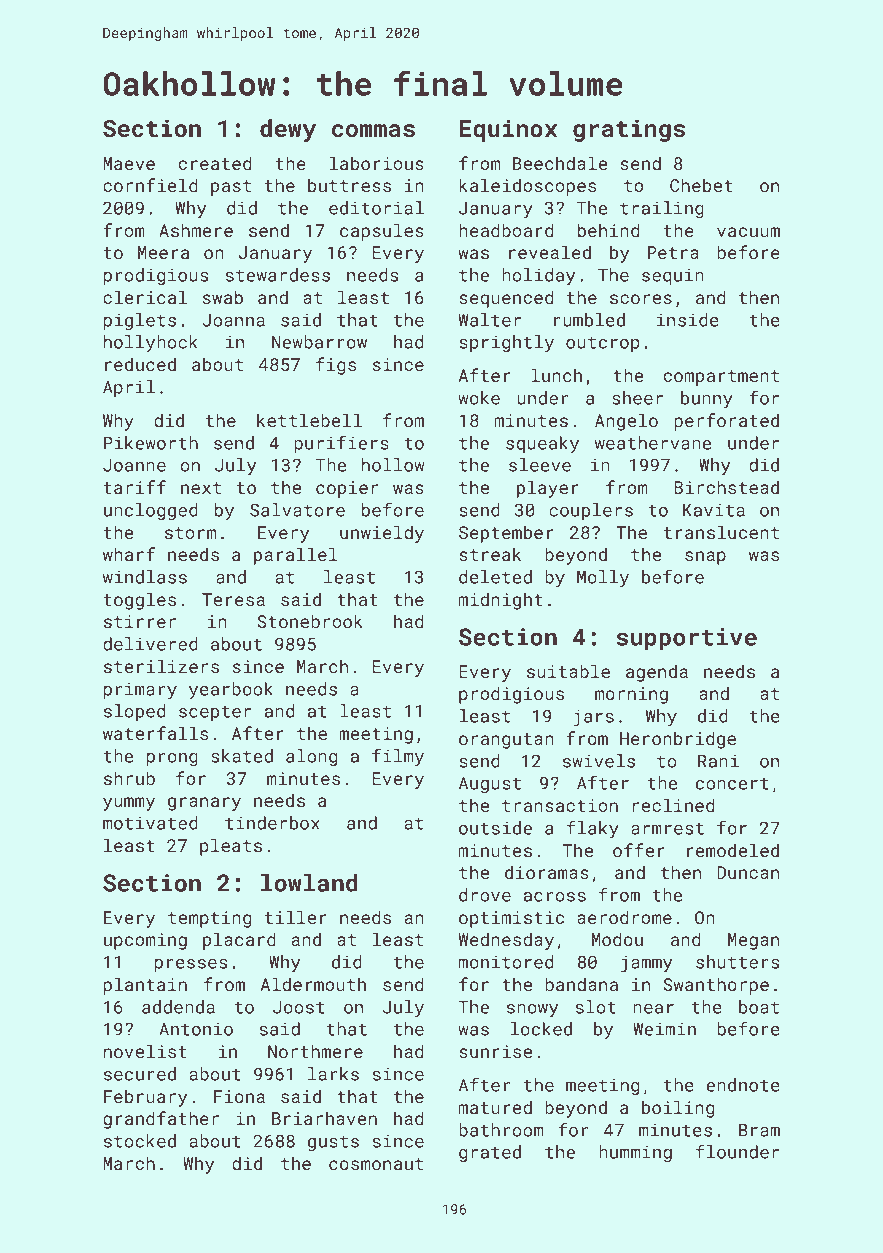  Describe the element at coordinates (201, 488) in the screenshot. I see `next` at that location.
